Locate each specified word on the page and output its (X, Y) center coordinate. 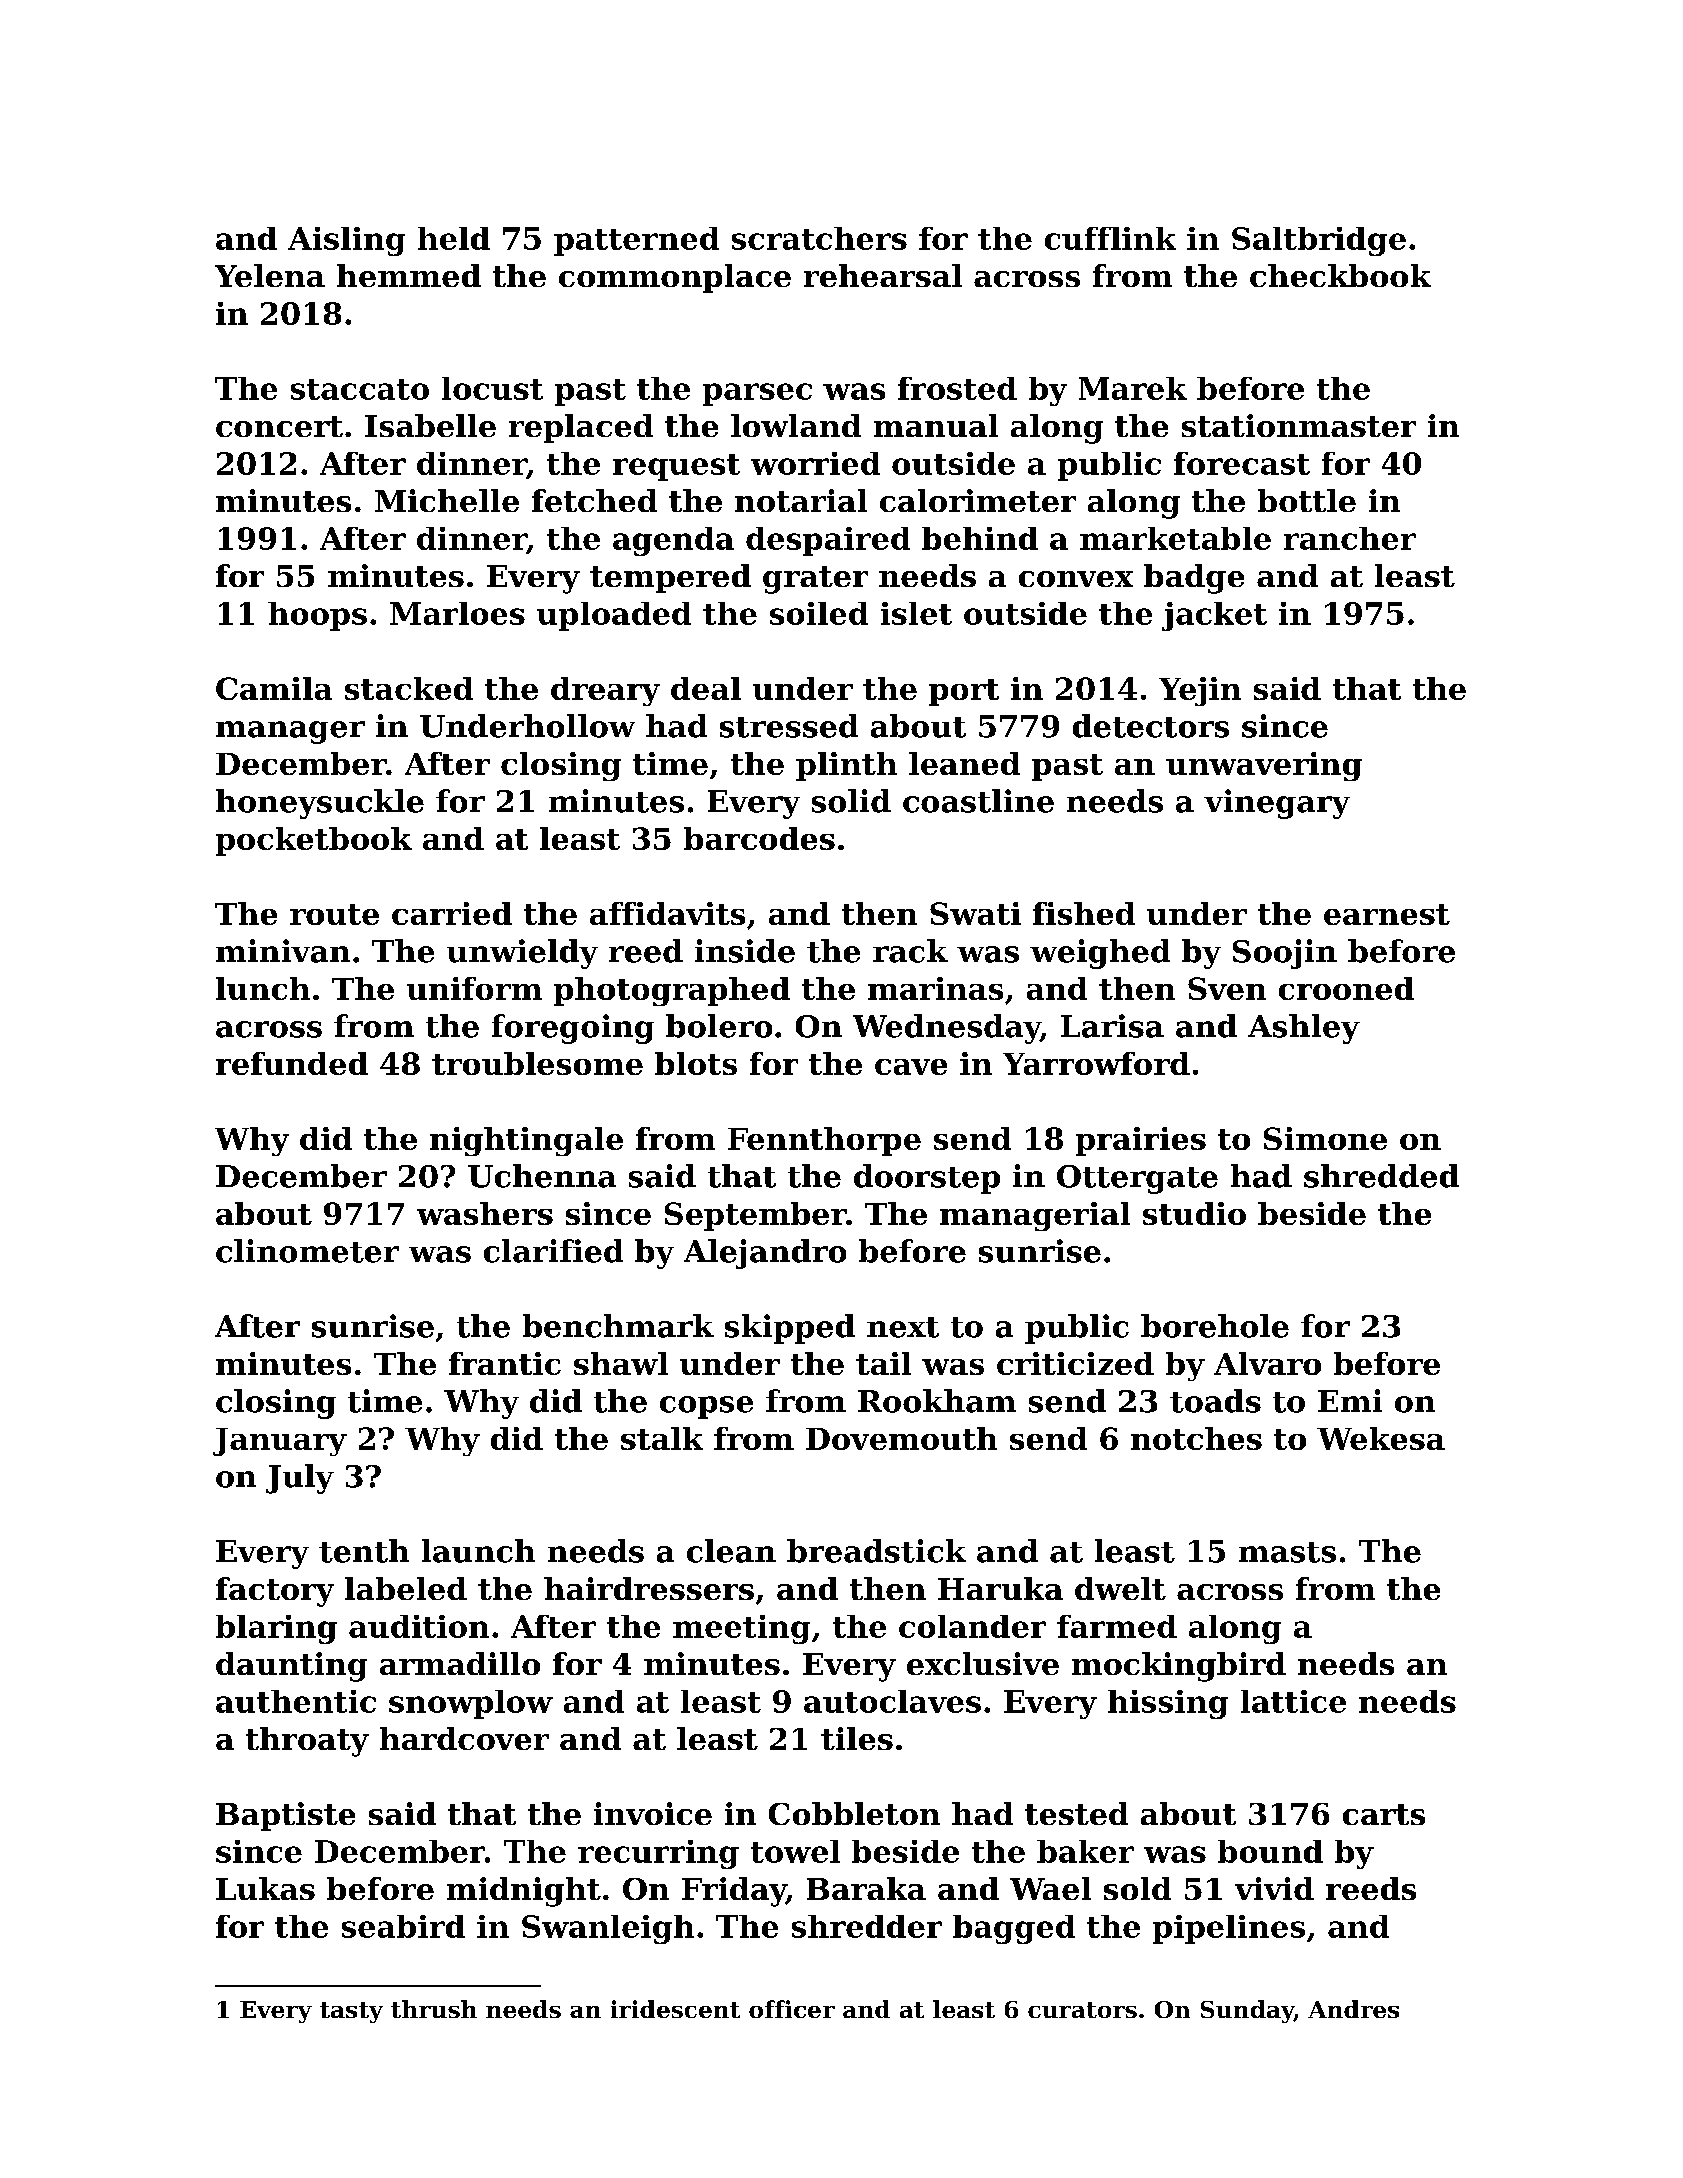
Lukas (265, 1888)
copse (706, 1407)
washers (485, 1213)
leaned (964, 763)
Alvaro (1267, 1363)
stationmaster (1299, 425)
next (903, 1327)
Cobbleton (854, 1813)
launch (478, 1551)
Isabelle (430, 425)
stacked (409, 688)
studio (1194, 1213)
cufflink (1110, 238)
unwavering (1264, 766)
